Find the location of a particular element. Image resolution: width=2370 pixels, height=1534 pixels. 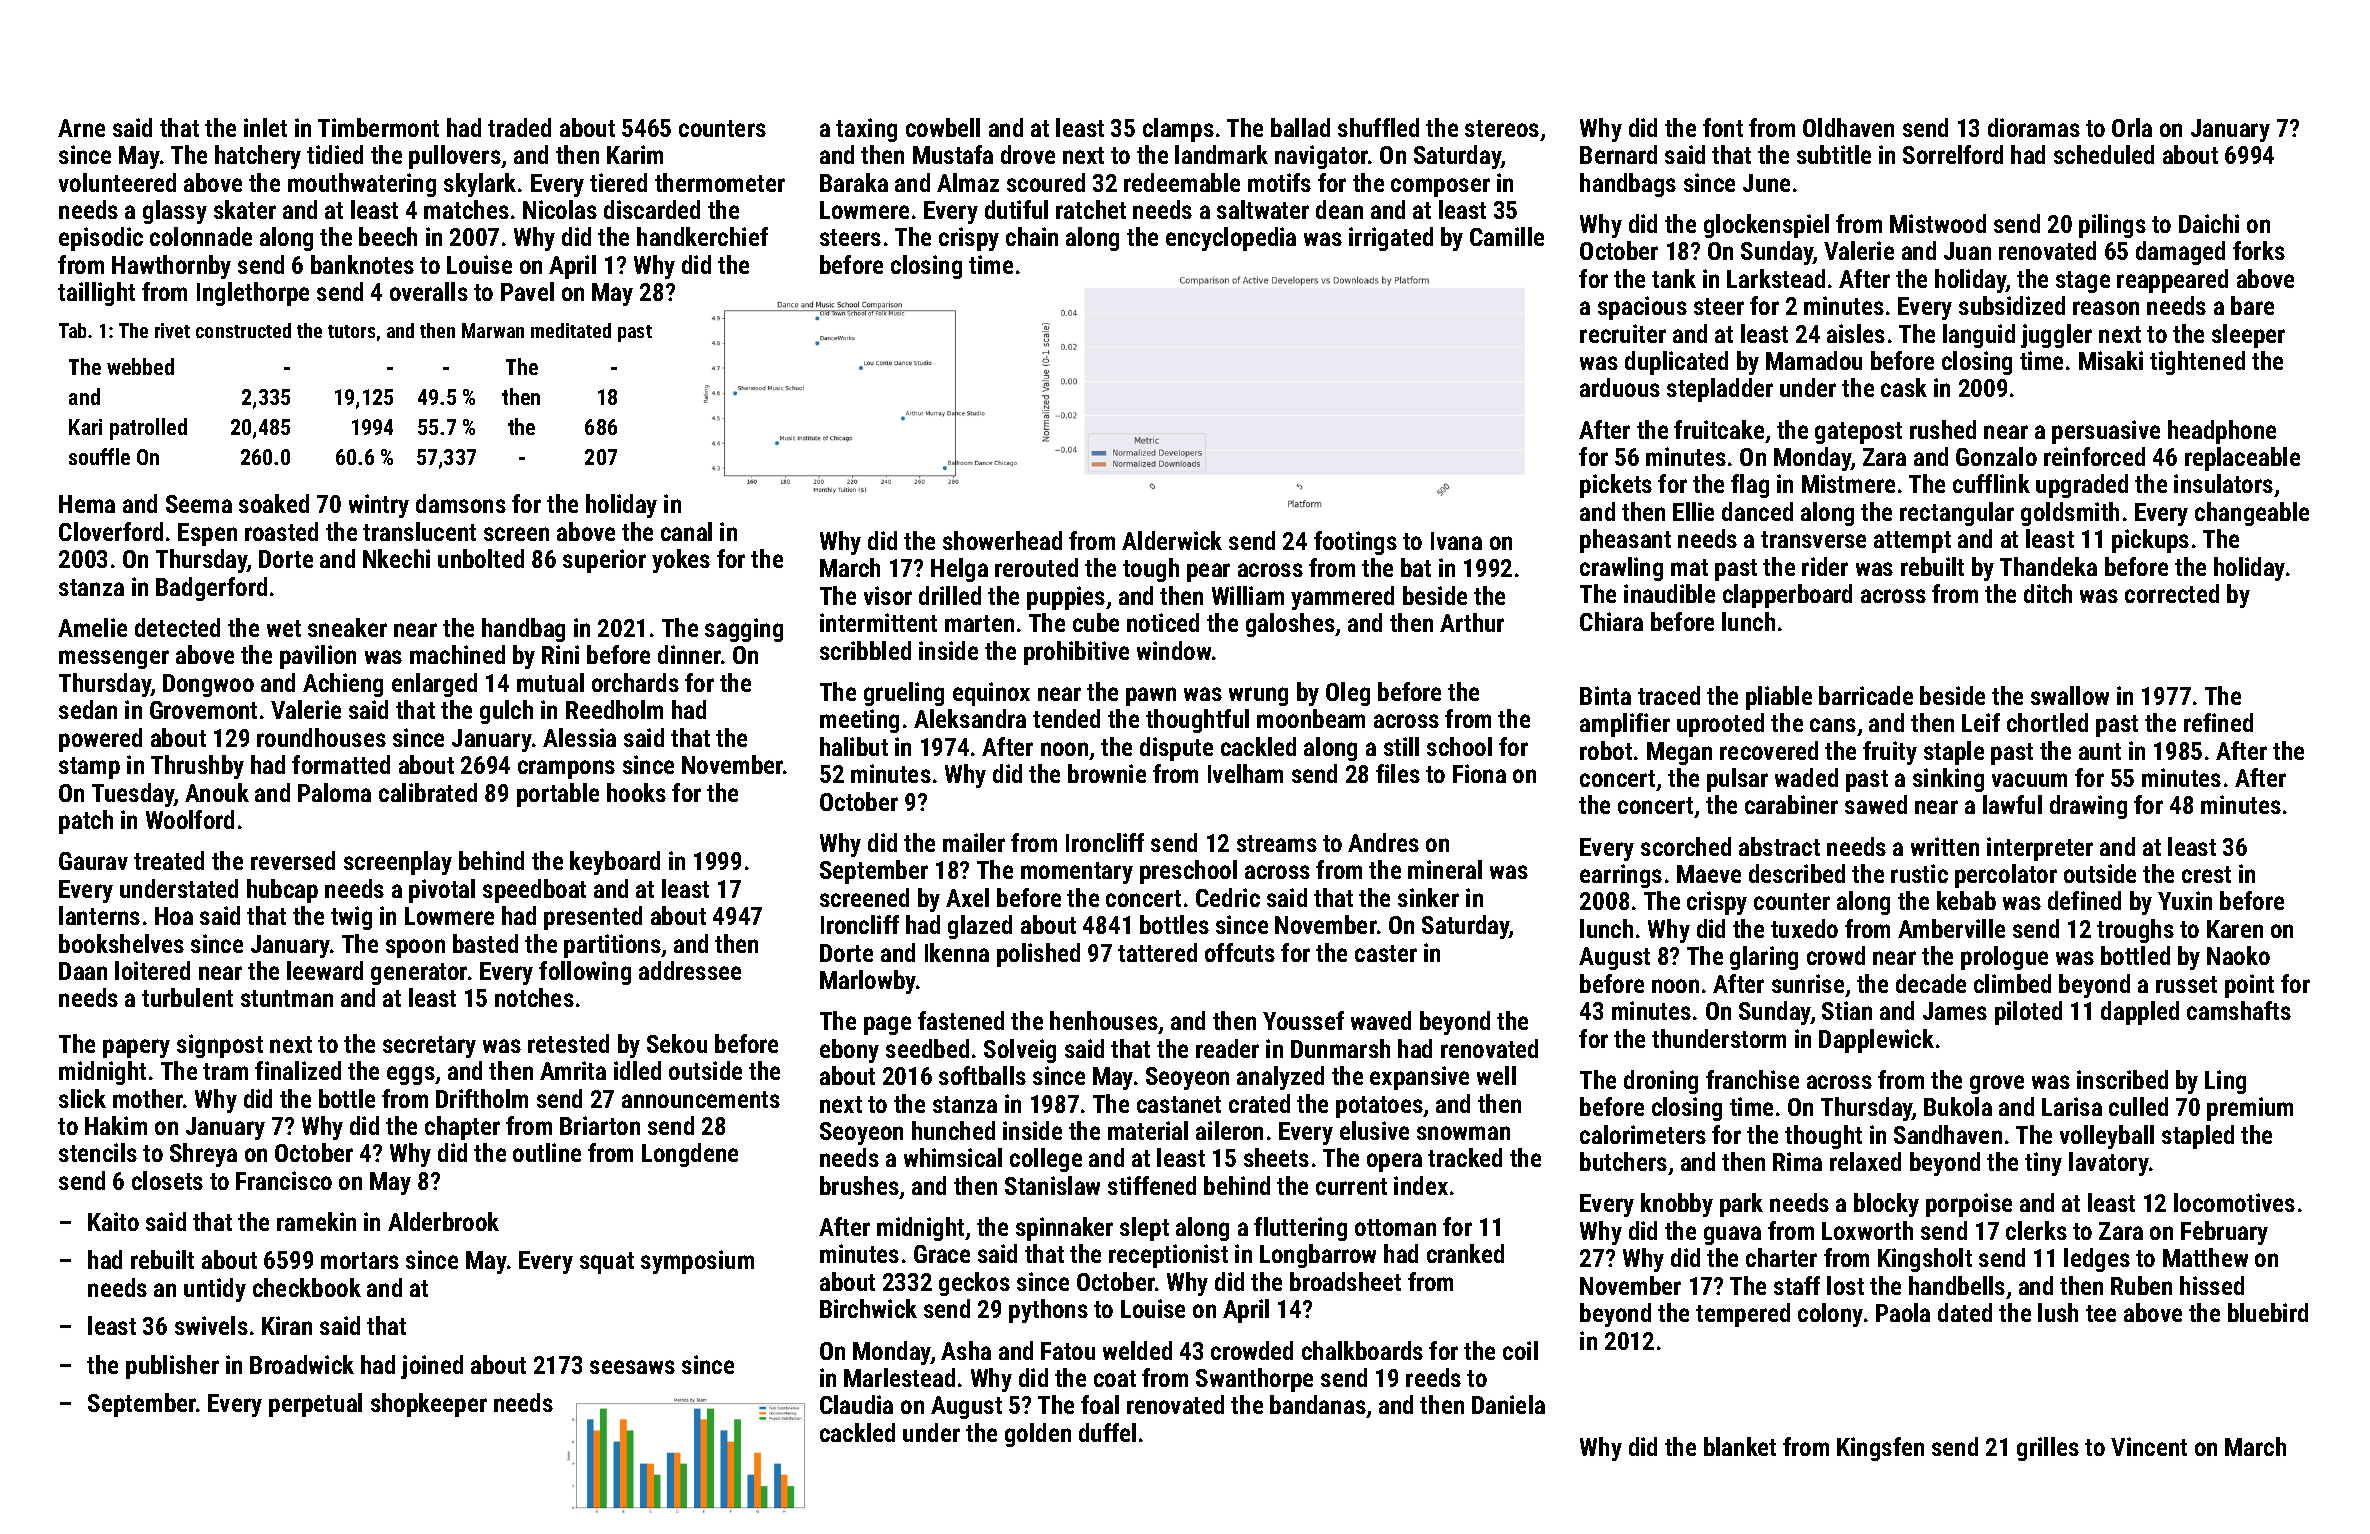

webbed is located at coordinates (140, 366).
